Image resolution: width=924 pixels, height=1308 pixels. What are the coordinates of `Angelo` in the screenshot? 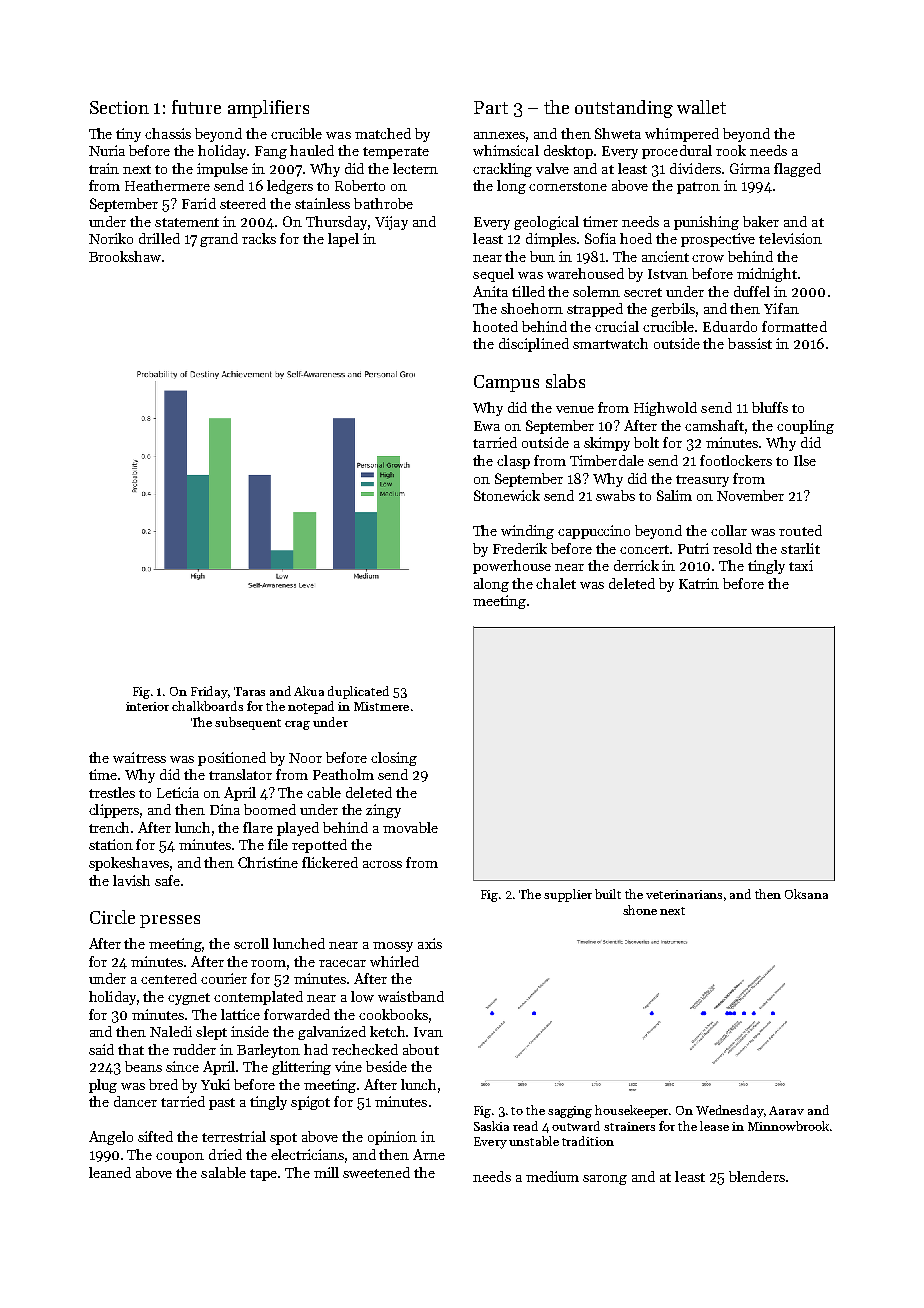 It's located at (111, 1138).
